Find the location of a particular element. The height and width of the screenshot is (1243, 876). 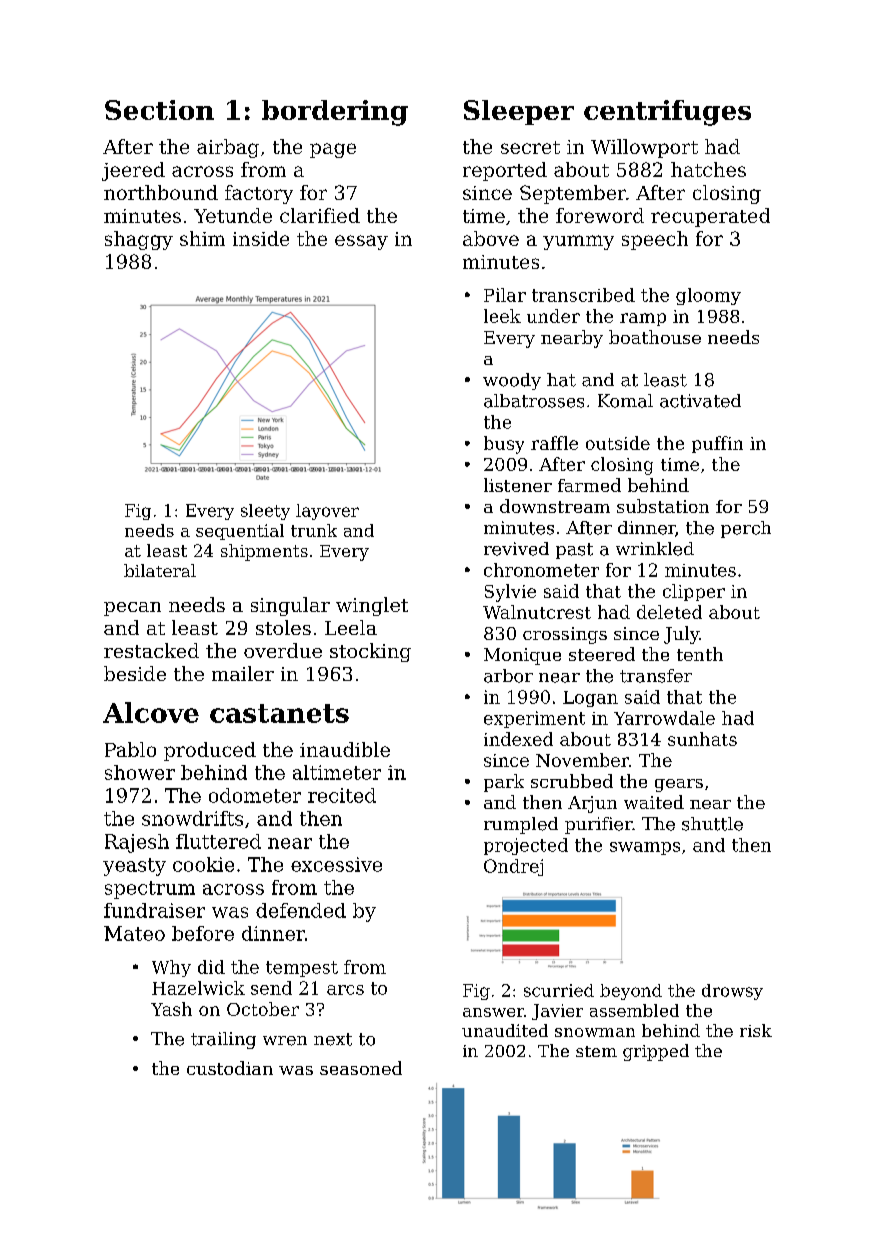

Monique is located at coordinates (522, 656).
